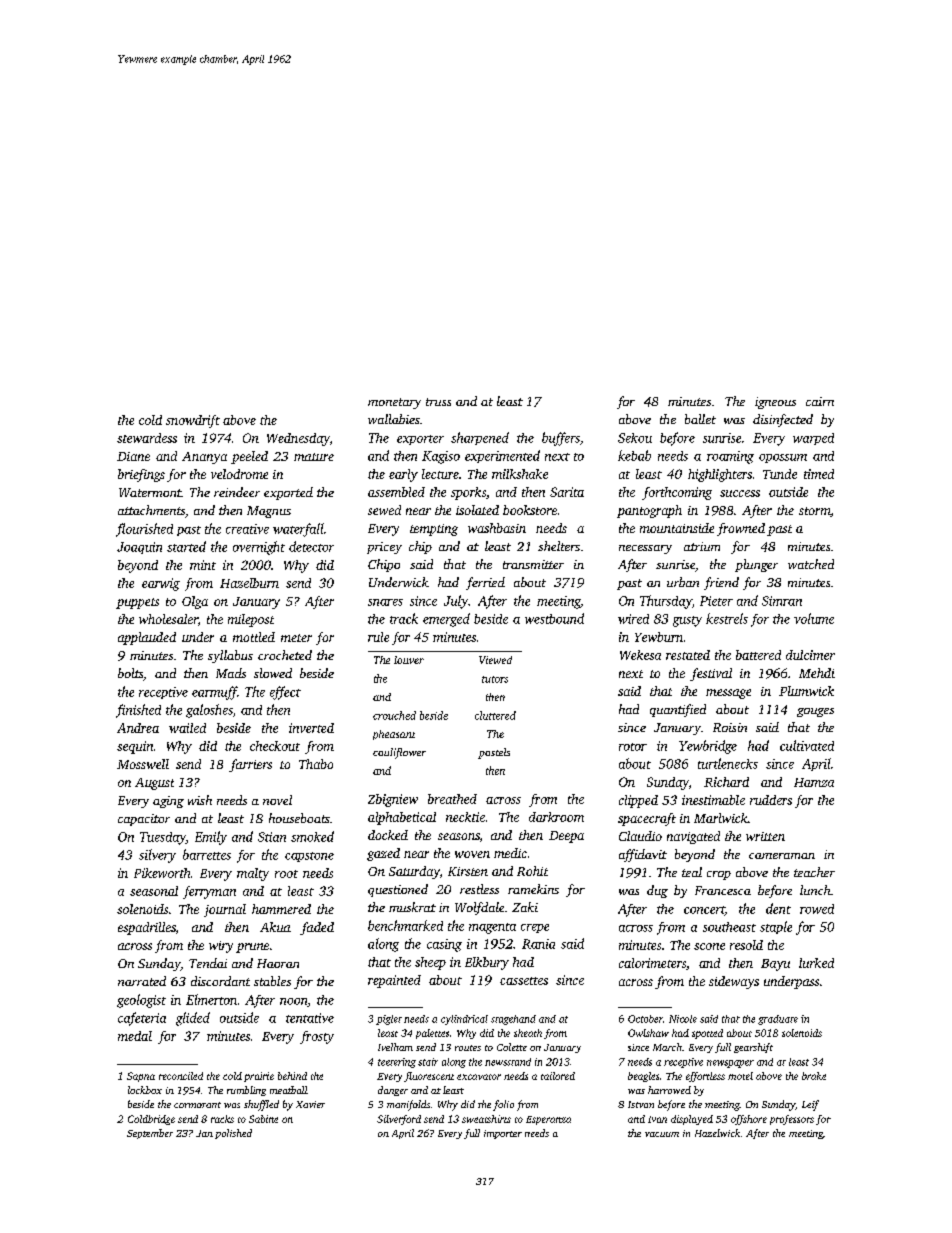 This screenshot has height=1233, width=952. Describe the element at coordinates (503, 1134) in the screenshot. I see `importer` at that location.
